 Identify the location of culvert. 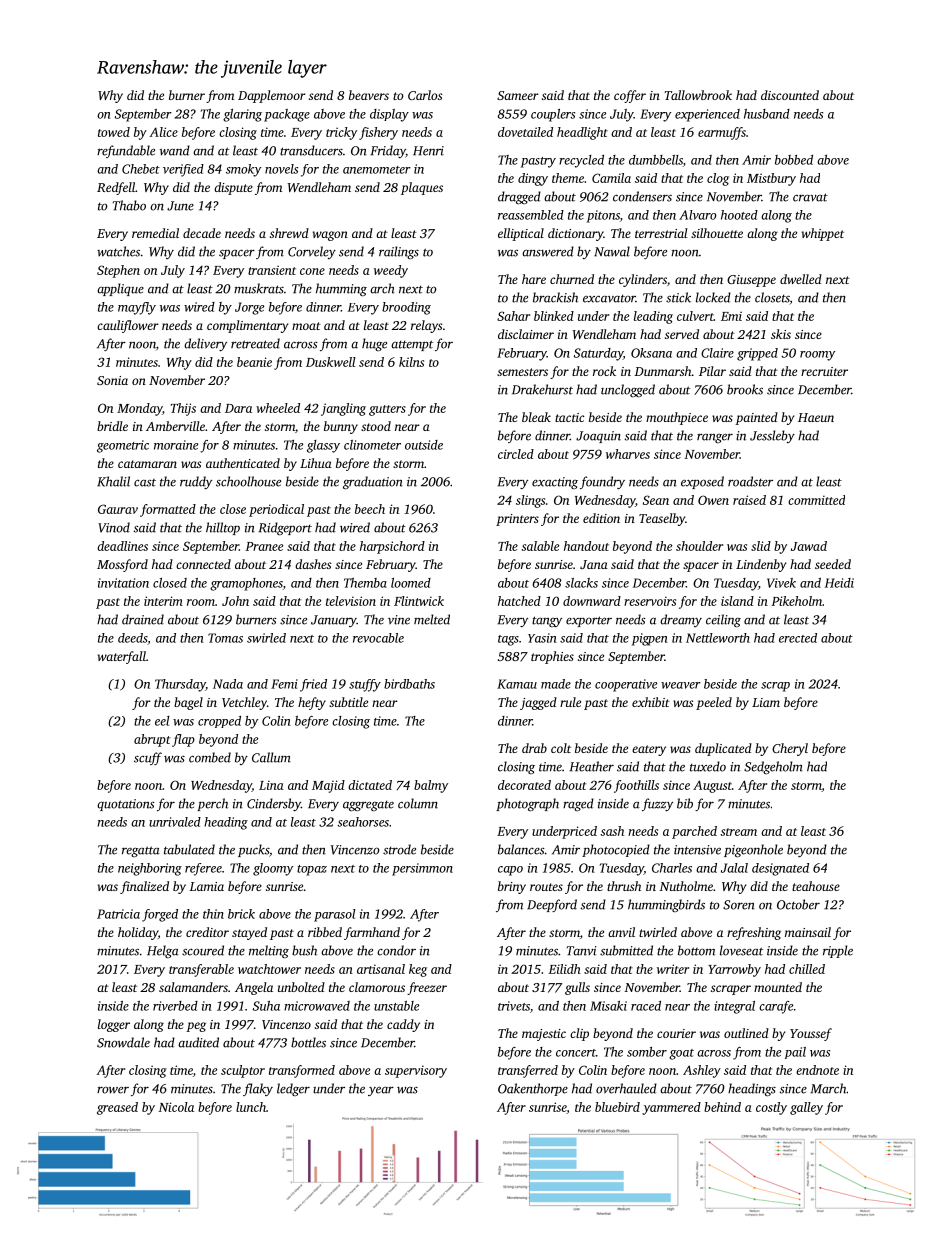
(695, 316).
